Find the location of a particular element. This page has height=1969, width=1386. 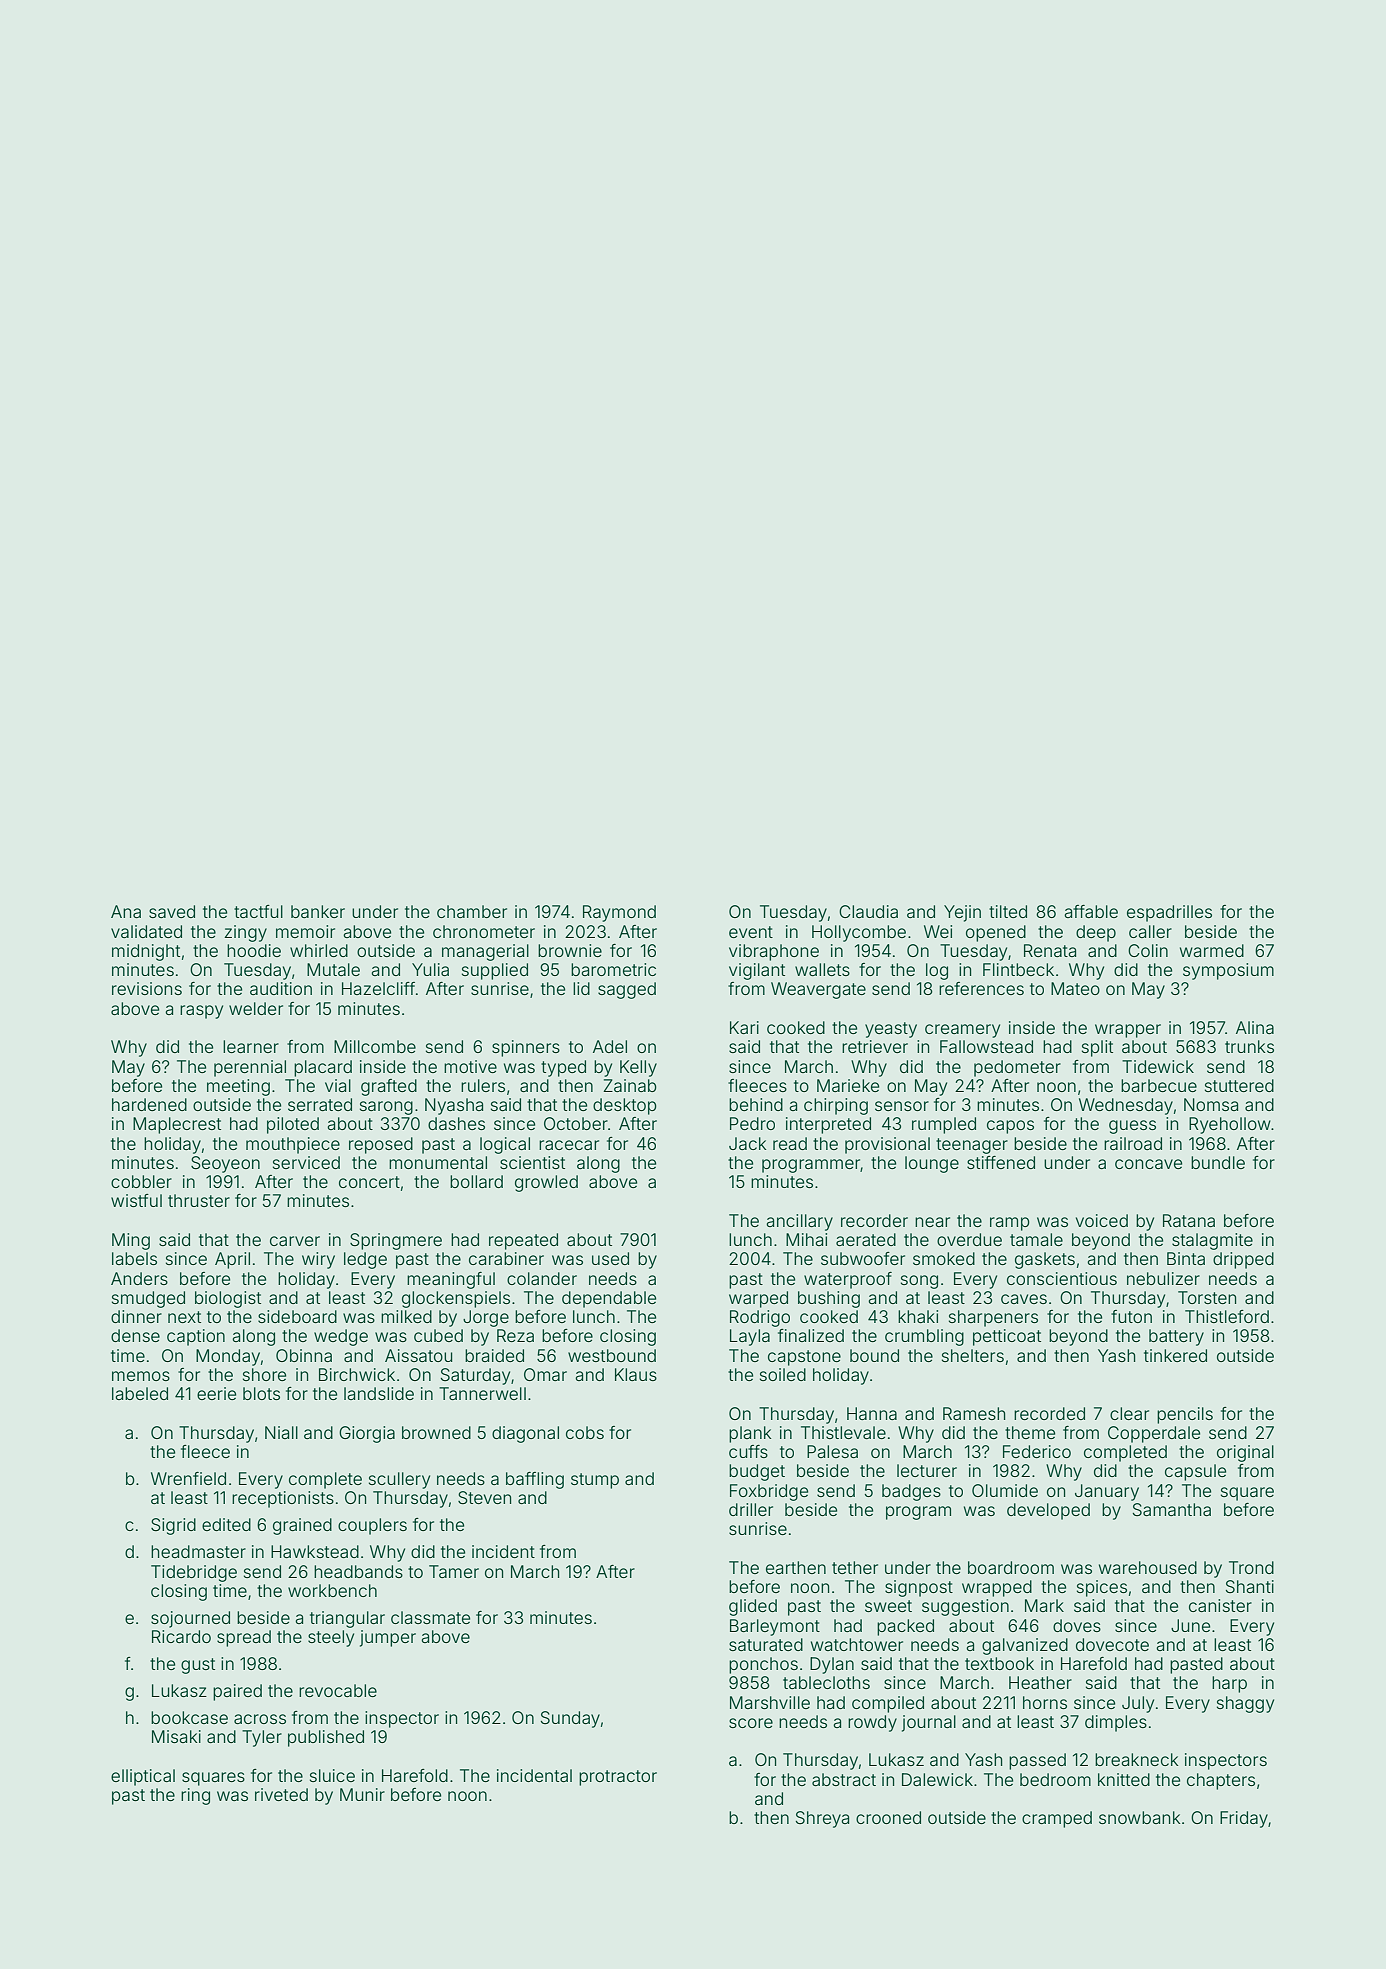

abstract is located at coordinates (844, 1779).
